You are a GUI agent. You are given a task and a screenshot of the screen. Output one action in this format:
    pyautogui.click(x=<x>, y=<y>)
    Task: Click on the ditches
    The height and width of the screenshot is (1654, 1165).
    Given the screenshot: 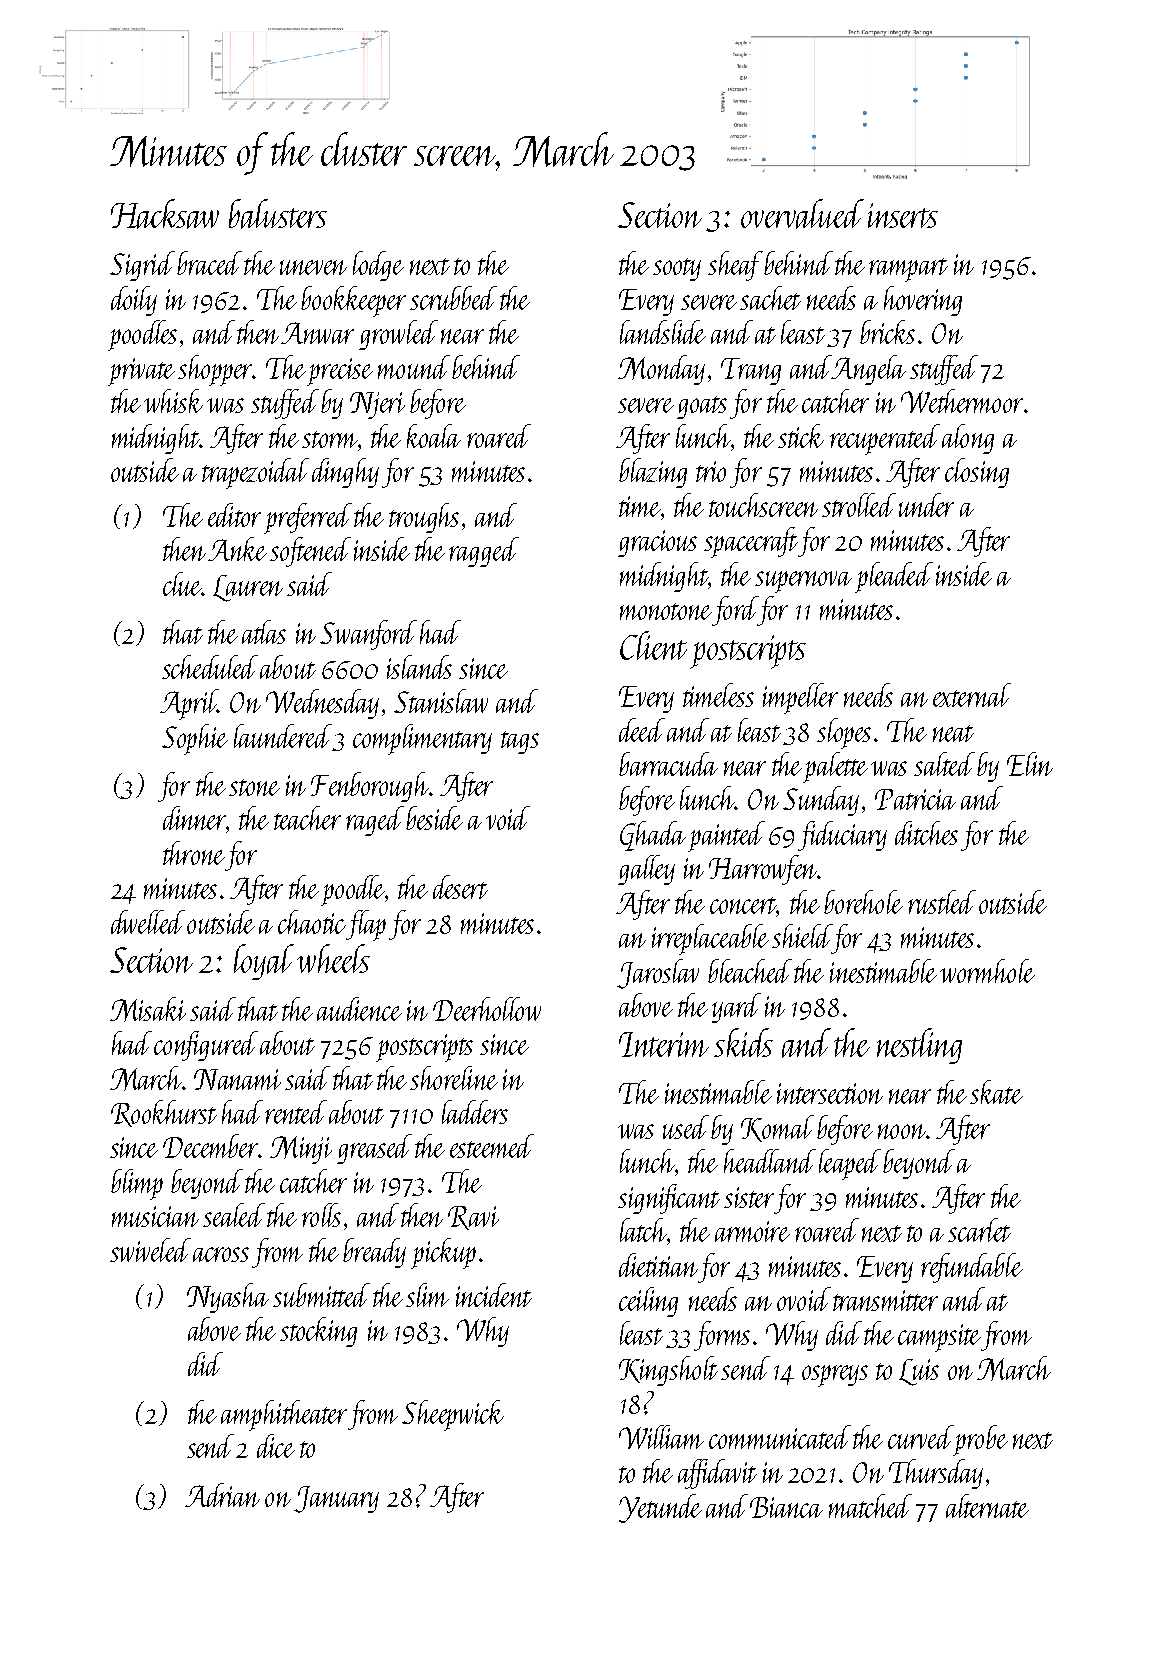 What is the action you would take?
    pyautogui.click(x=926, y=833)
